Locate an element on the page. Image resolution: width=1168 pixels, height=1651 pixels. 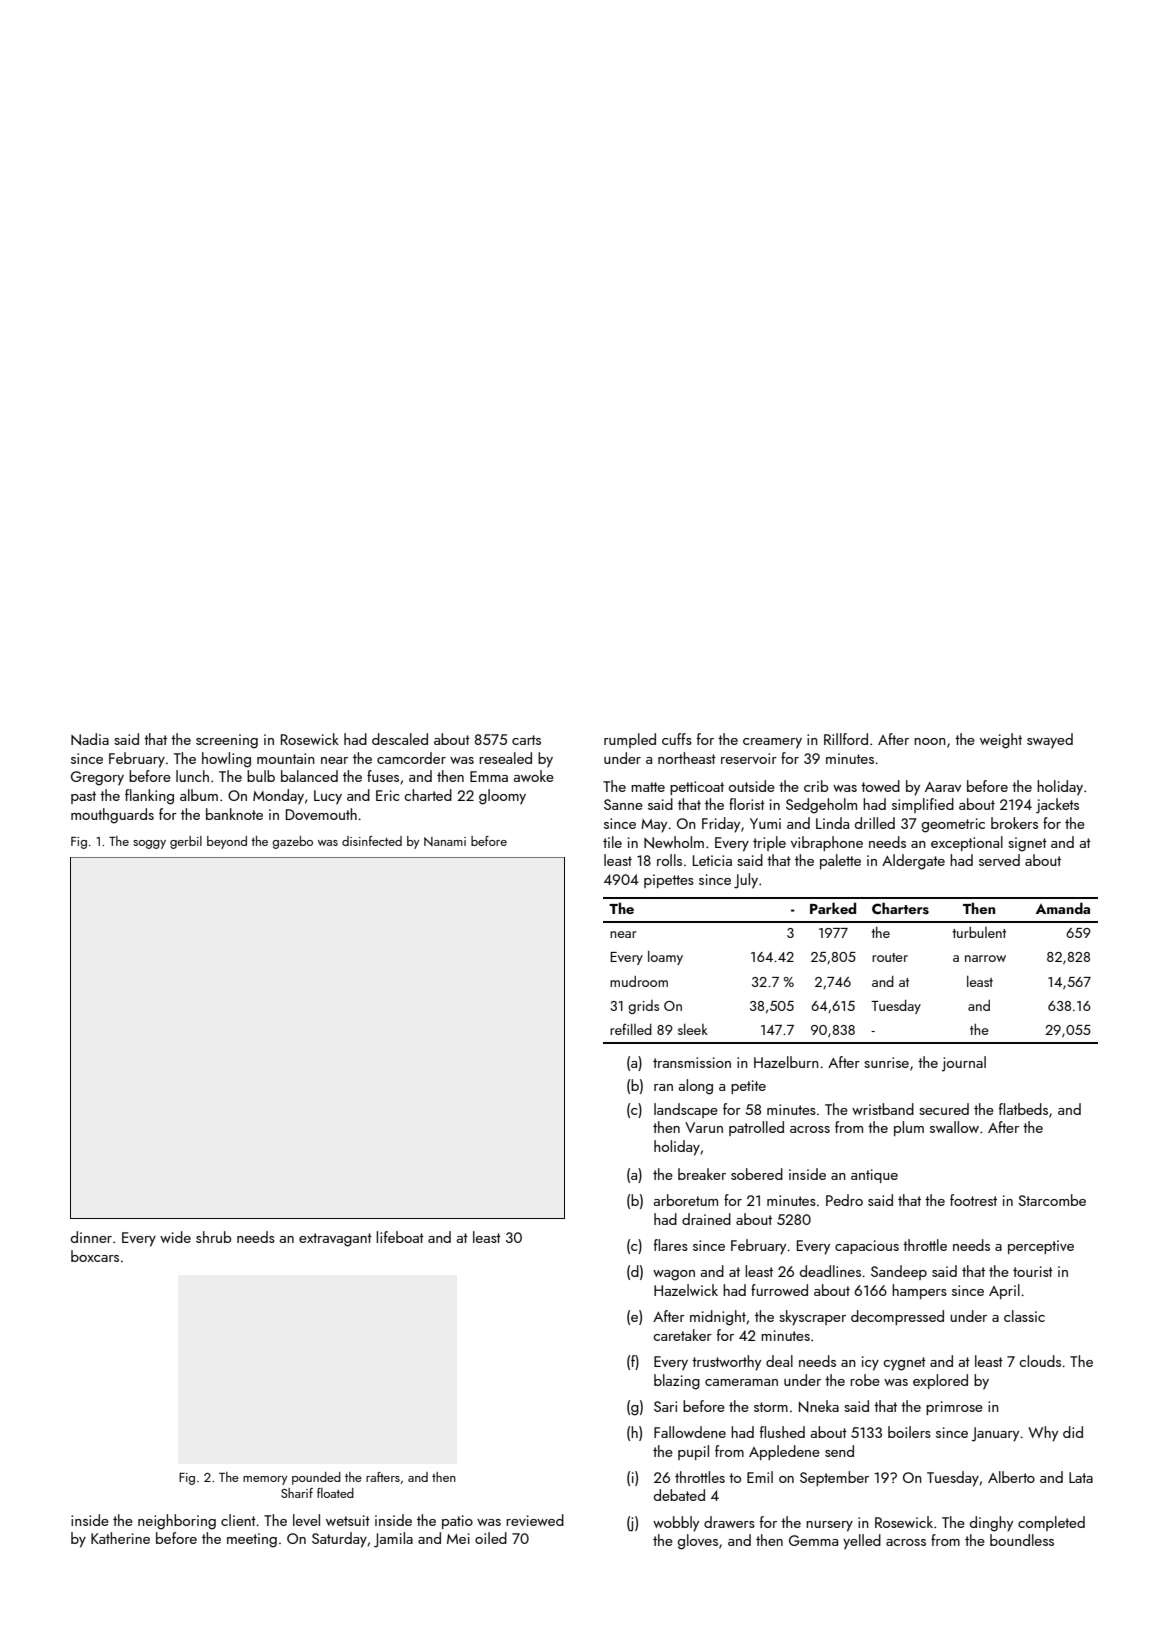
cuffs is located at coordinates (677, 739).
